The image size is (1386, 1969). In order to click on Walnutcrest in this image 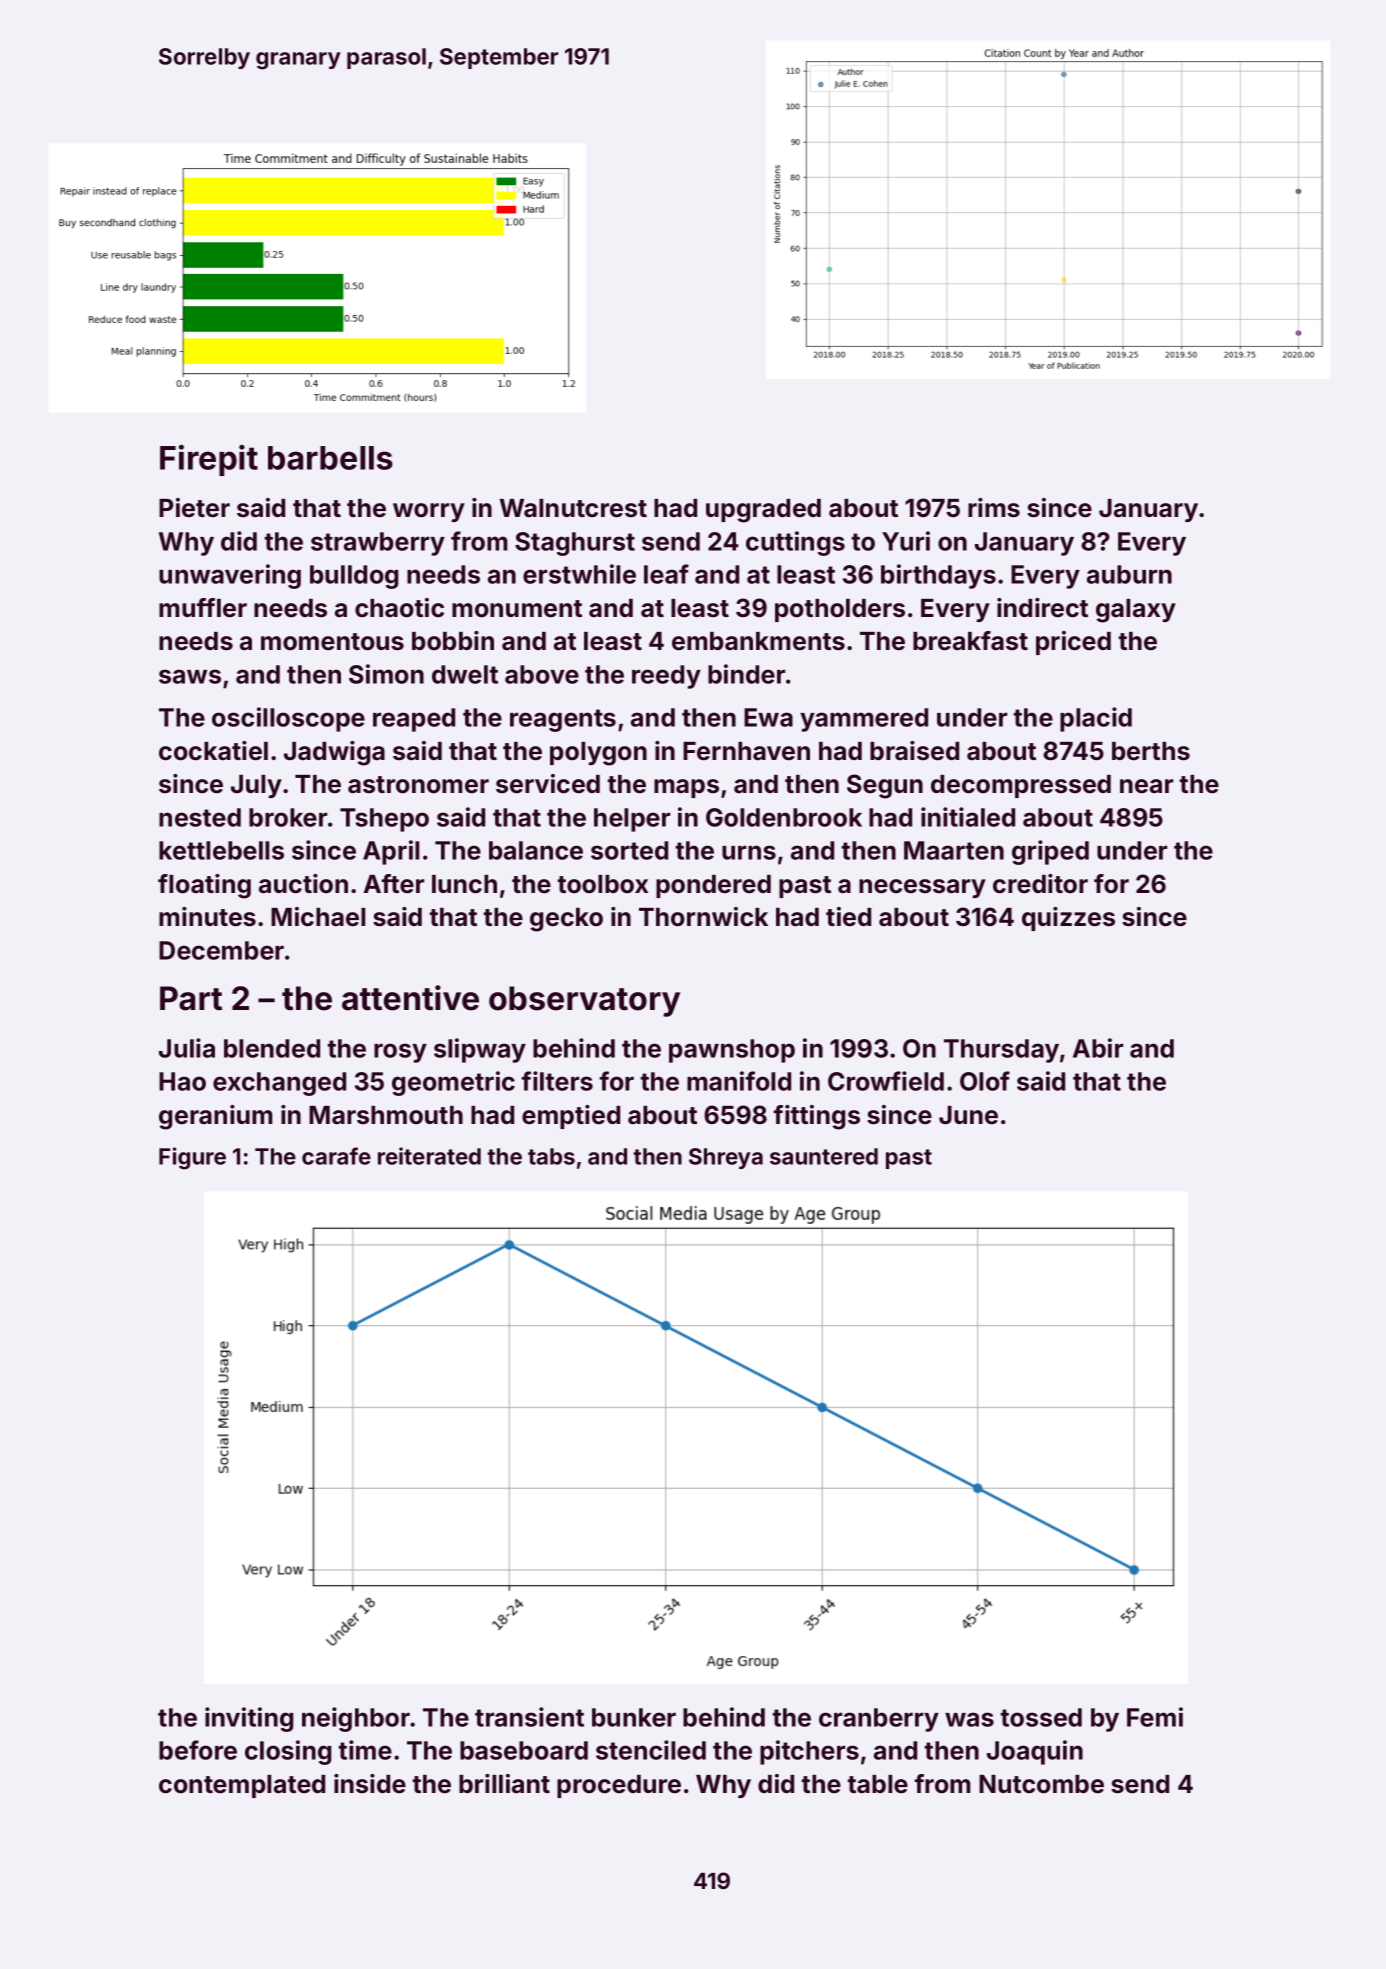, I will do `click(573, 508)`.
